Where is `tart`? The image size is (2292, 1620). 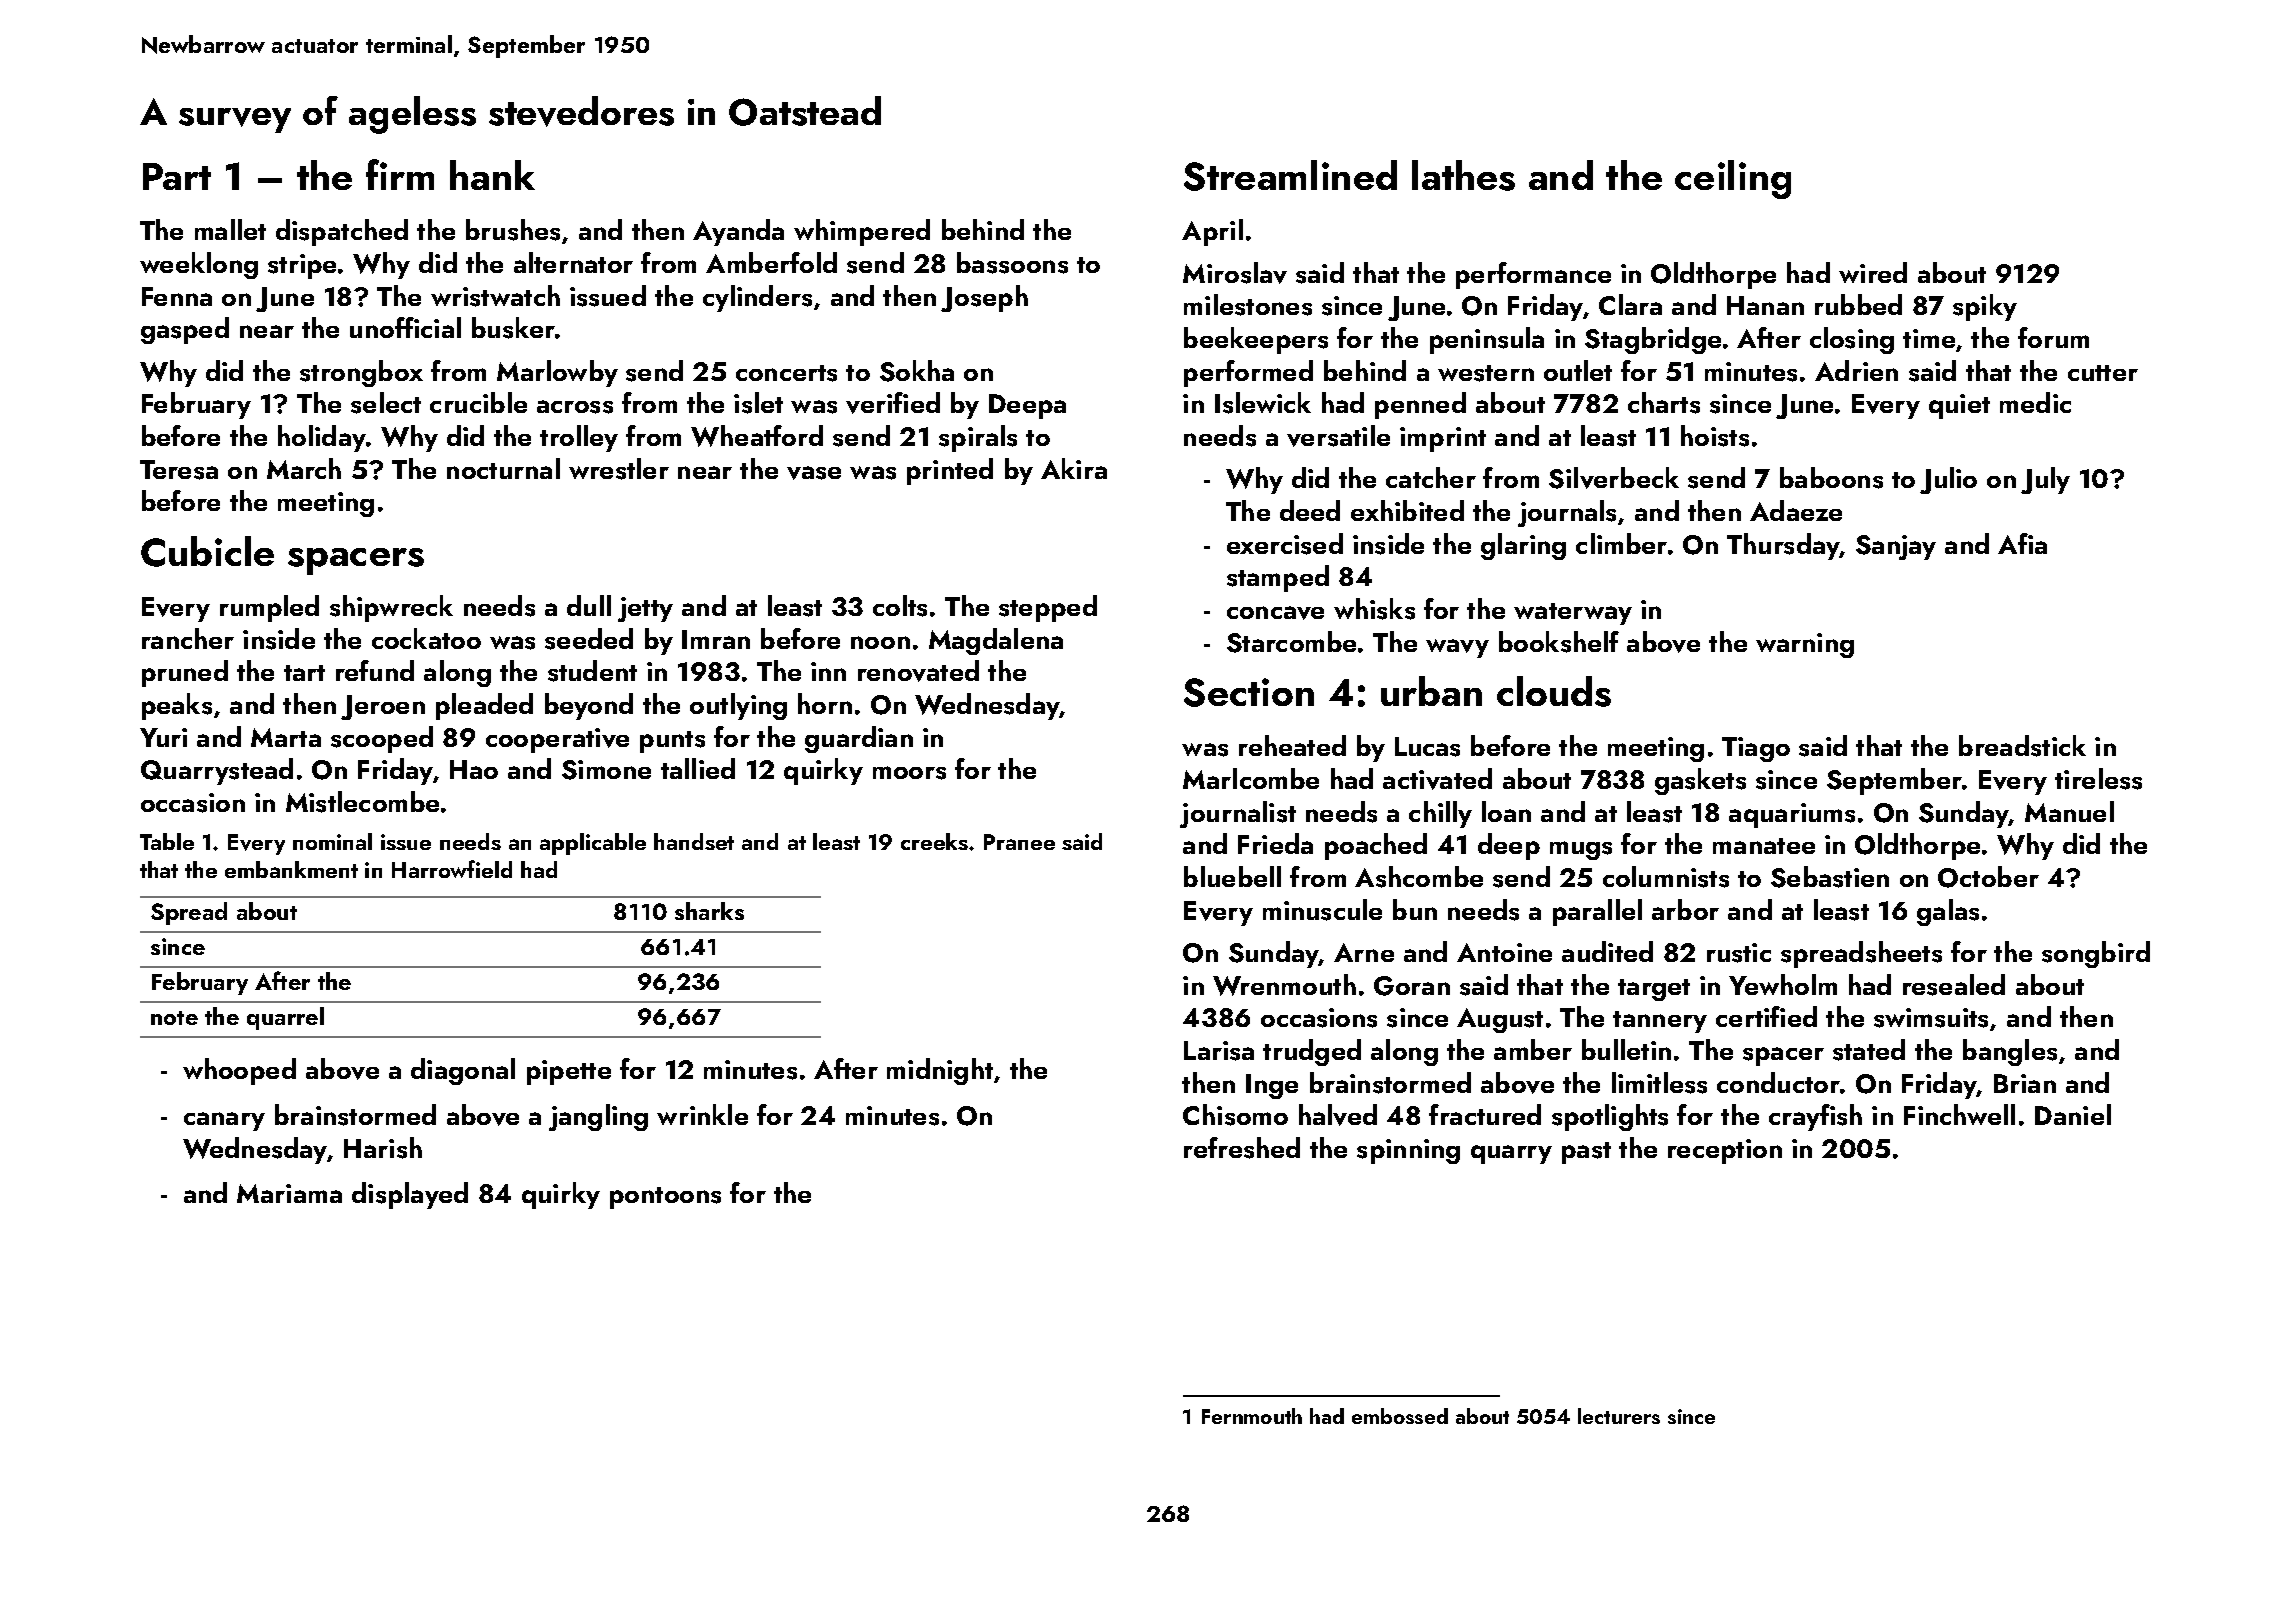
tart is located at coordinates (304, 673).
